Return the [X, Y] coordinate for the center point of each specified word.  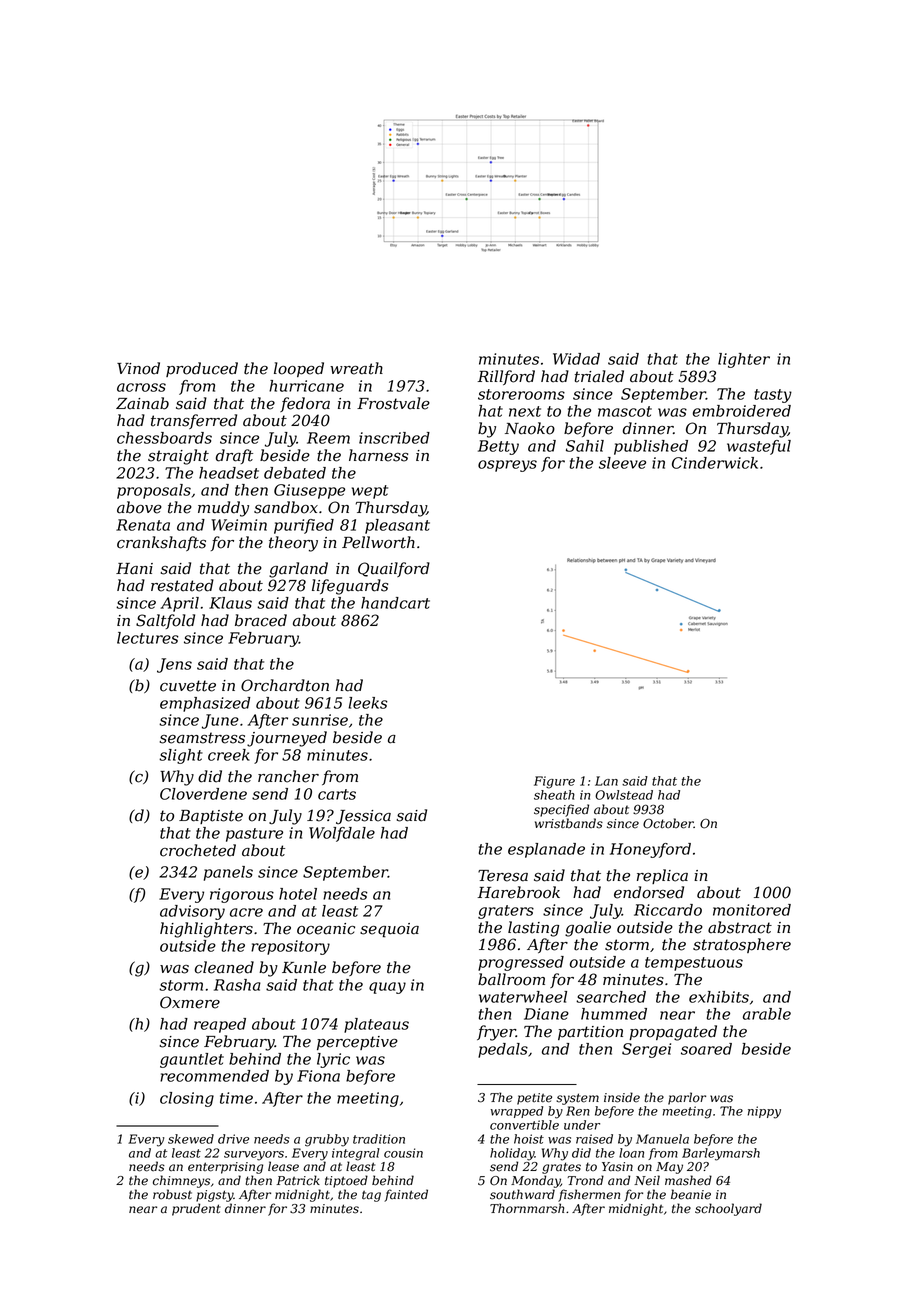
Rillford [506, 377]
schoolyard [728, 1209]
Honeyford [650, 850]
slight [181, 756]
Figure [554, 782]
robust [172, 1194]
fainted [406, 1195]
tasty [773, 396]
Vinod [138, 368]
